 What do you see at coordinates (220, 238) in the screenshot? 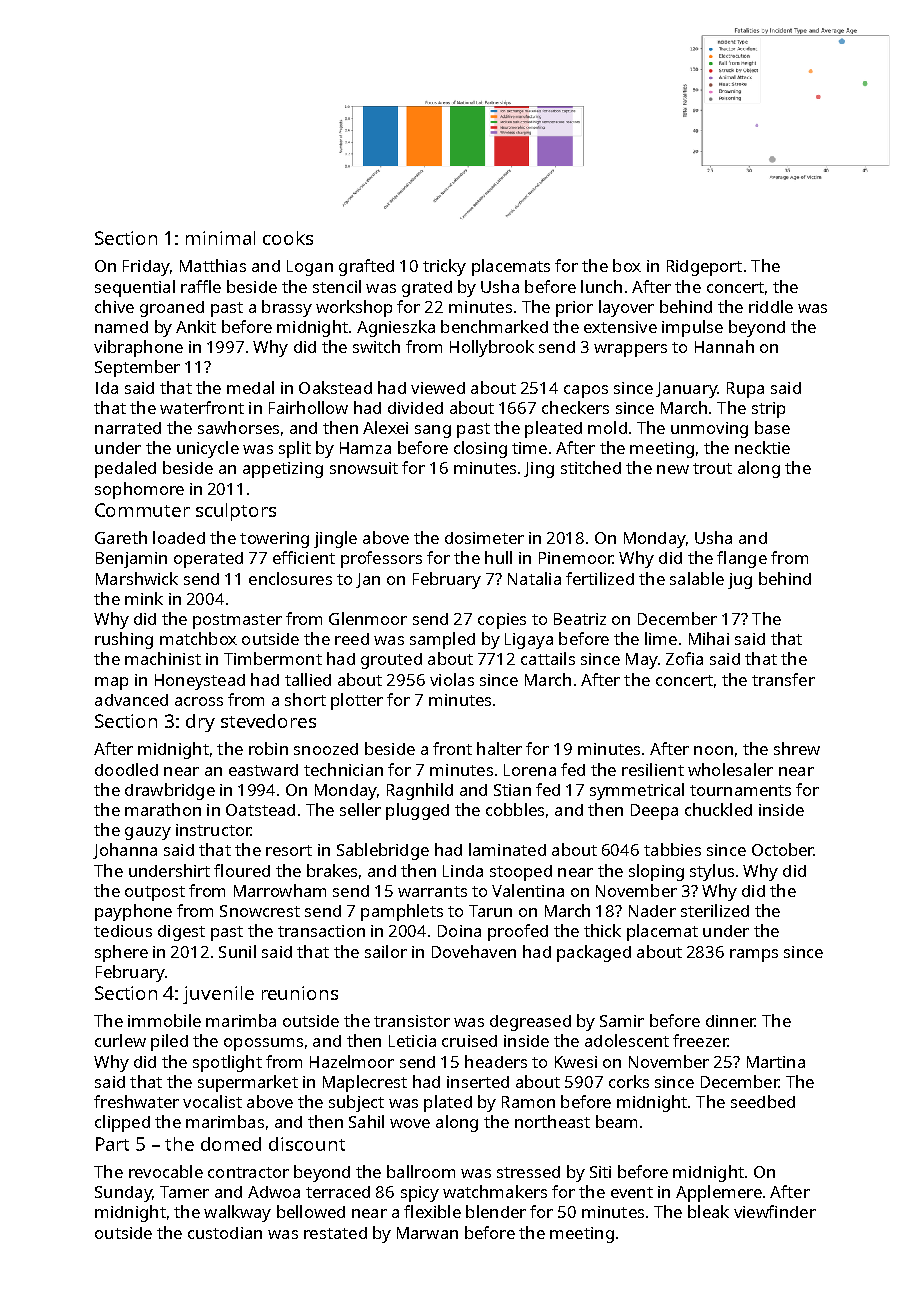
I see `minimal` at bounding box center [220, 238].
